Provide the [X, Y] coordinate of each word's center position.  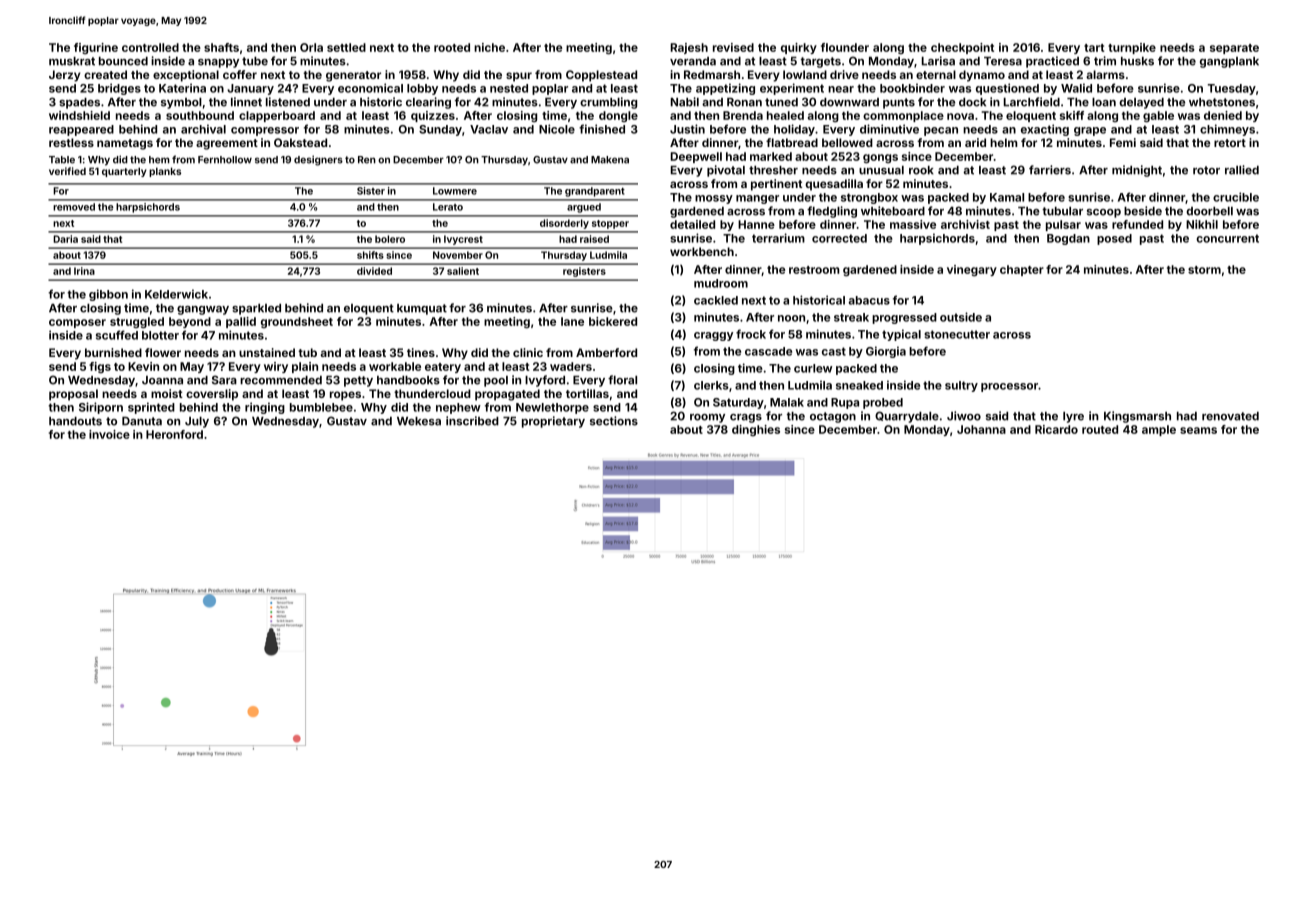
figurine [96, 48]
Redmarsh [712, 74]
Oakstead [300, 142]
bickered [613, 321]
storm [1204, 270]
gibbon [108, 295]
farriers [1050, 170]
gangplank [1229, 62]
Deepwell [696, 157]
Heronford [174, 434]
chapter [1022, 270]
